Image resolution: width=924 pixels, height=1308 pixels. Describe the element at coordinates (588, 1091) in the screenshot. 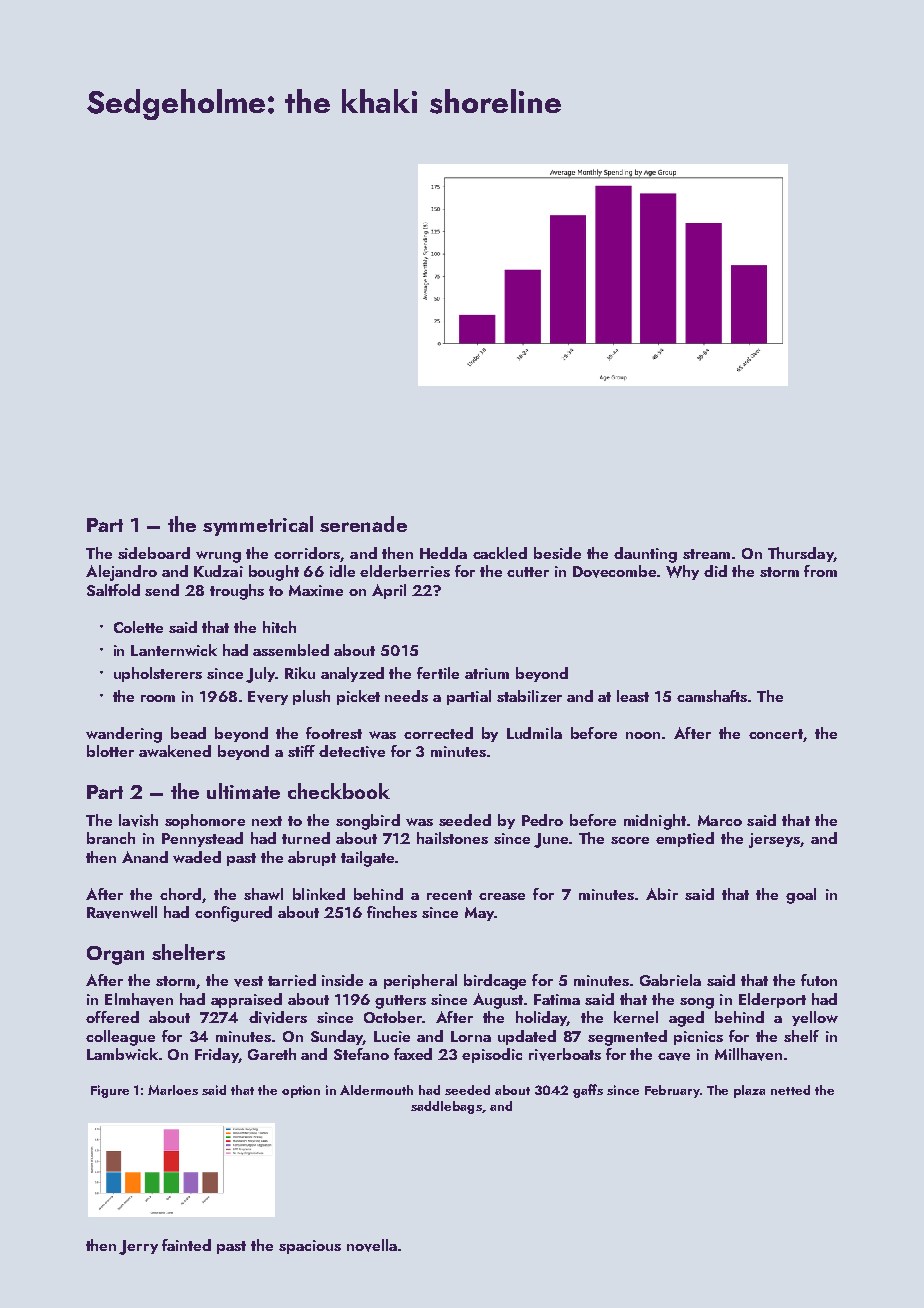

I see `gaffs` at that location.
